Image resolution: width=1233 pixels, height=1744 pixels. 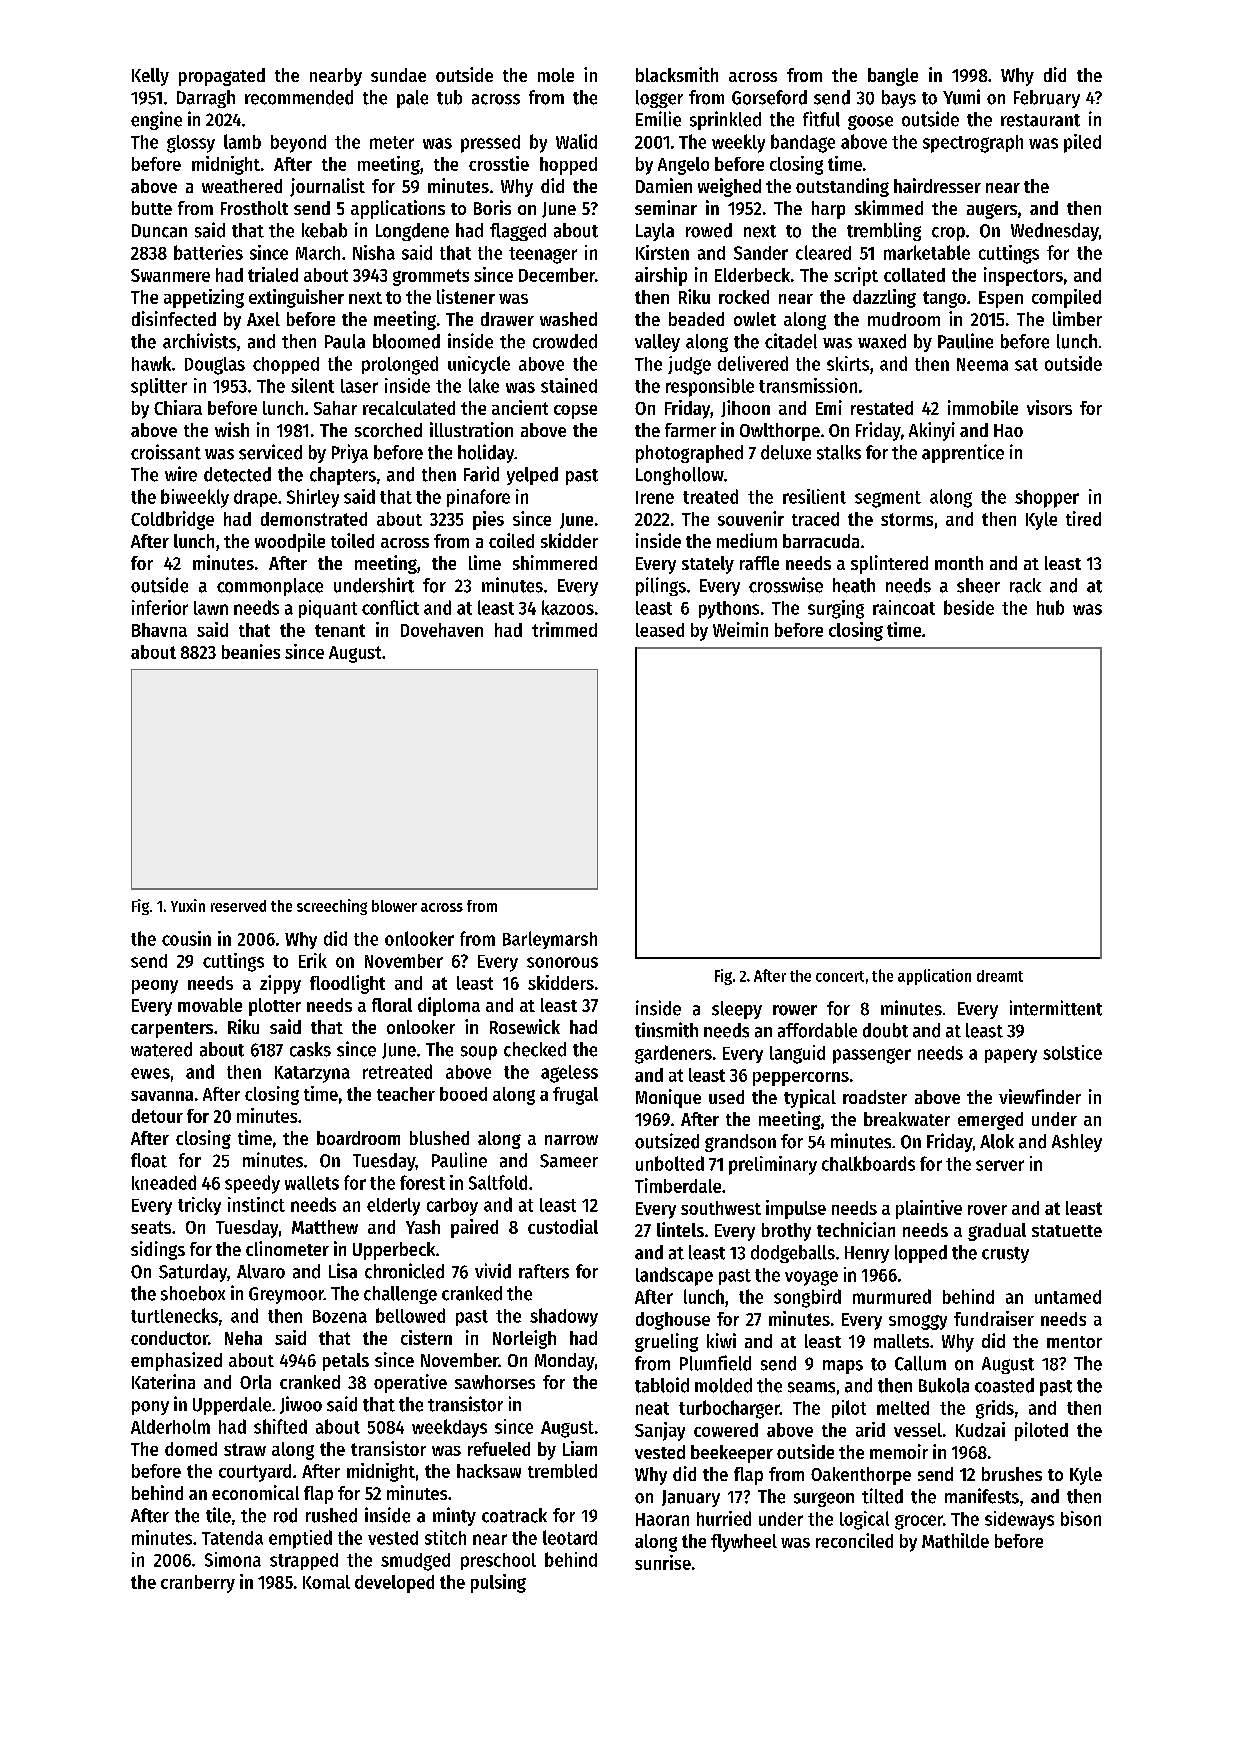 I want to click on gardeners, so click(x=673, y=1054).
